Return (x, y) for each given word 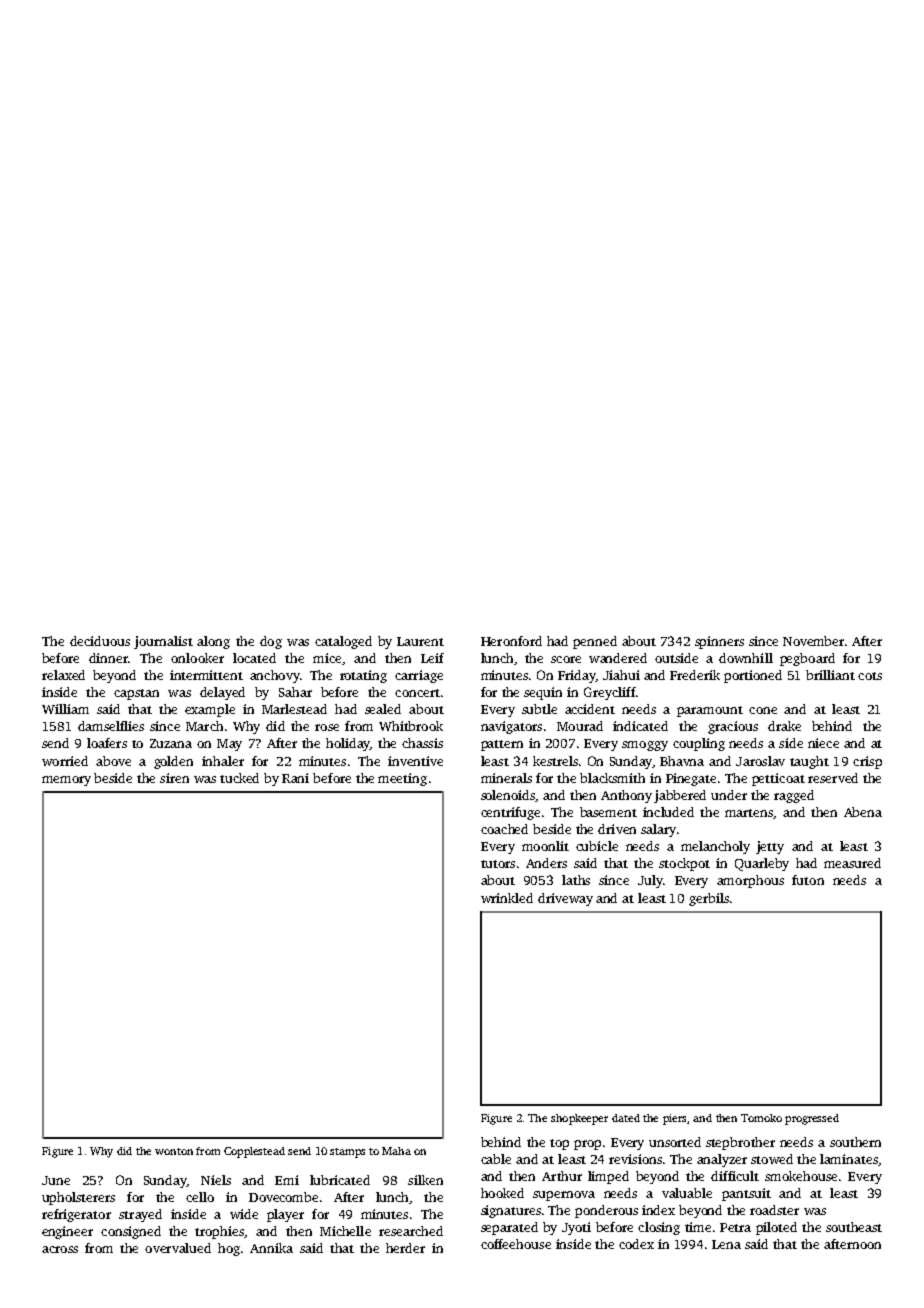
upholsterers (78, 1198)
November (813, 641)
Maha (396, 1151)
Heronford (511, 641)
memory (66, 781)
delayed (222, 693)
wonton (174, 1151)
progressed (812, 1119)
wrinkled (507, 898)
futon (808, 880)
